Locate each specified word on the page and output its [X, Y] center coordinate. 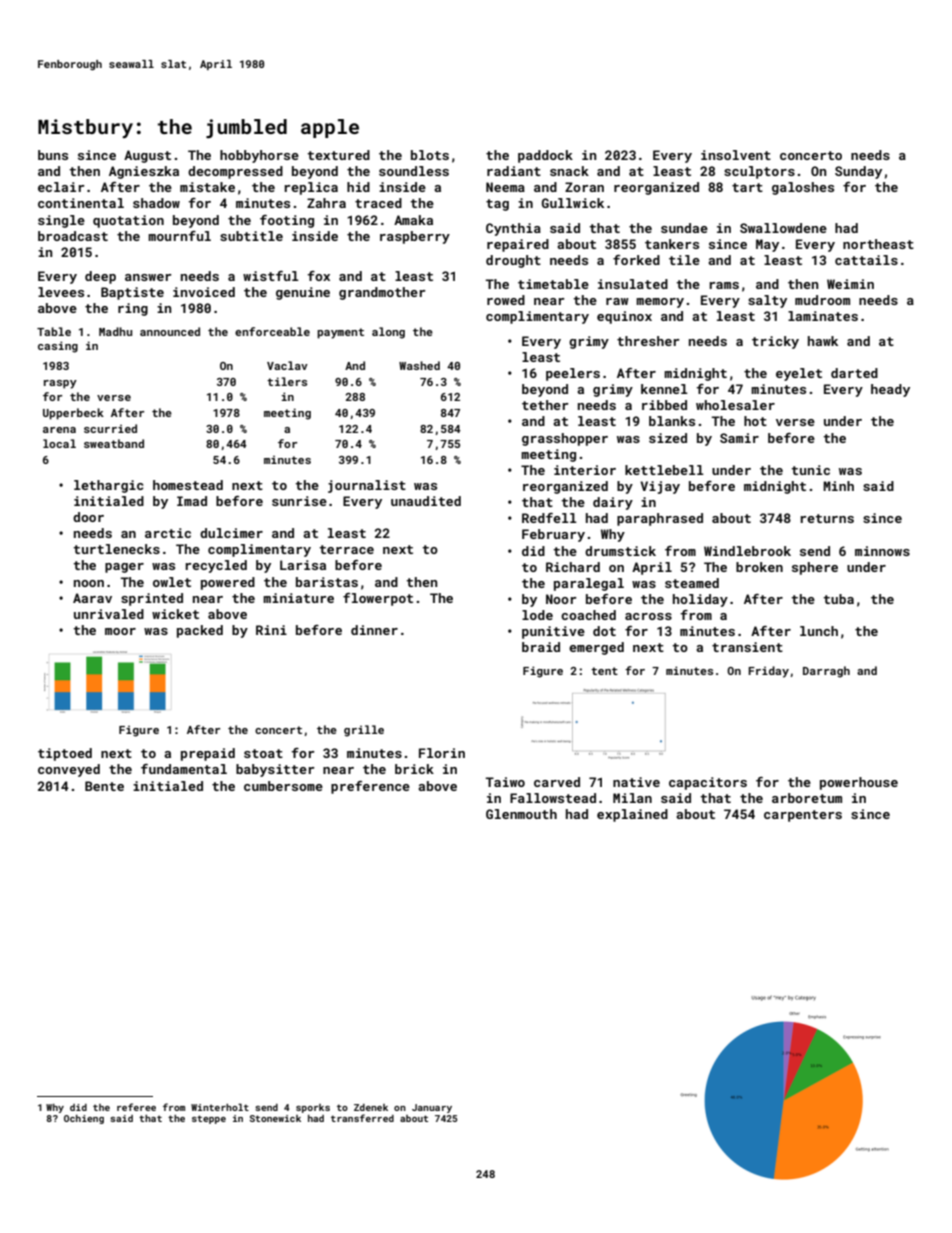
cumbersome [283, 786]
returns [827, 518]
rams [724, 285]
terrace [346, 549]
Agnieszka [144, 172]
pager [124, 568]
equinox [624, 317]
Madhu [115, 331]
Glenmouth [521, 814]
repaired [518, 245]
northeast [878, 244]
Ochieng [84, 1119]
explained [632, 815]
